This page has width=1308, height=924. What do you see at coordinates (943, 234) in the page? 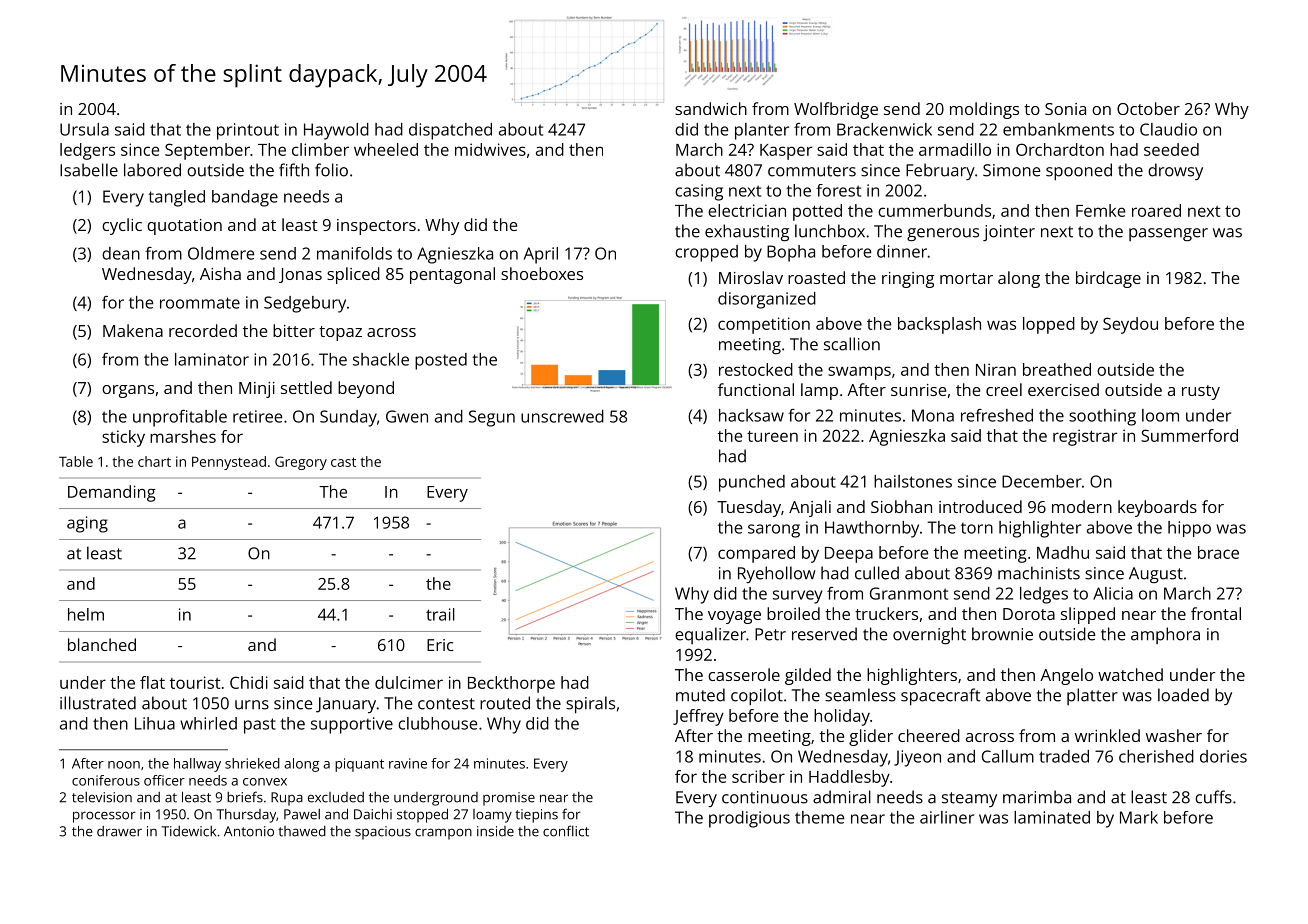
I see `generous` at bounding box center [943, 234].
